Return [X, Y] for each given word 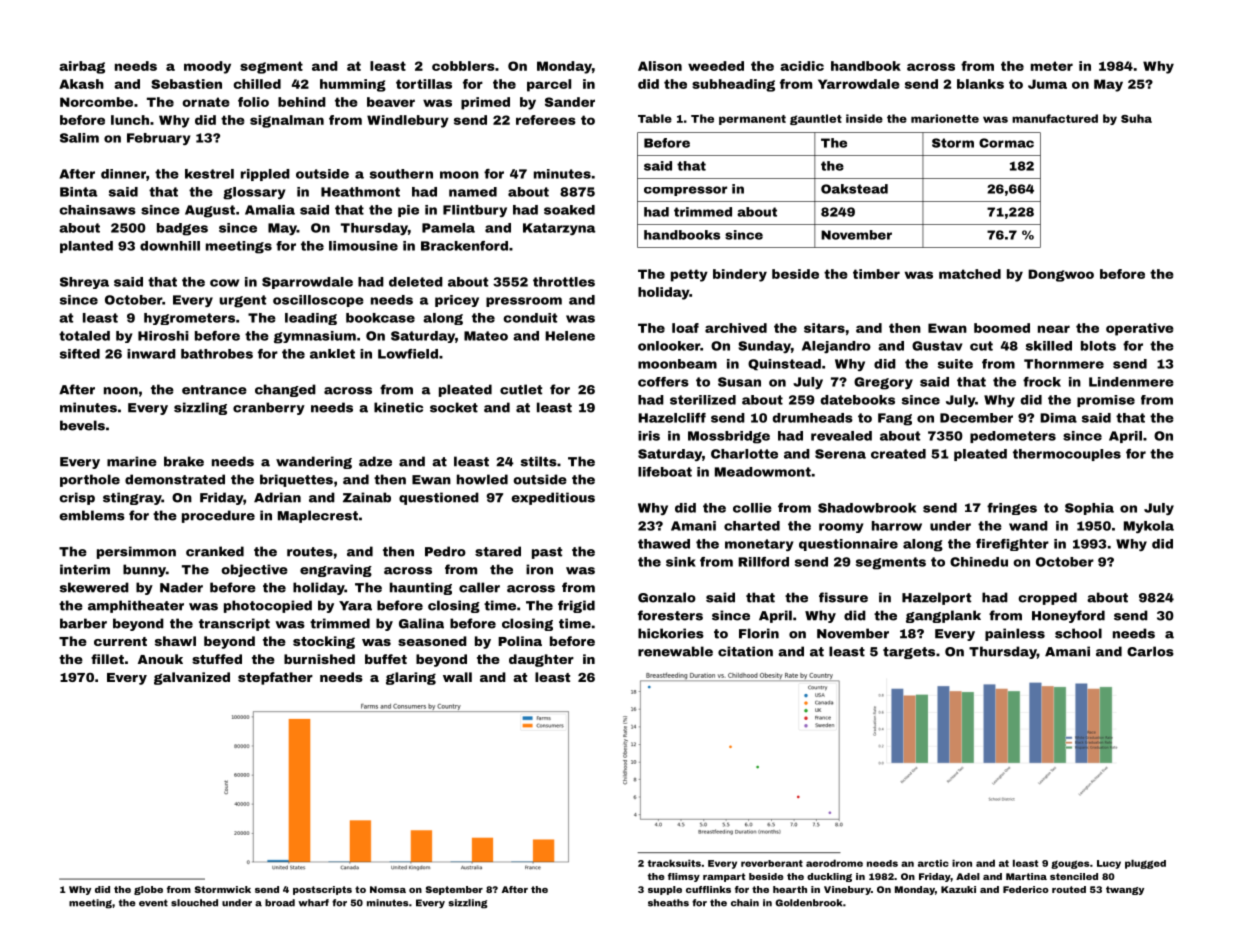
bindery [740, 275]
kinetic [398, 407]
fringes [1012, 509]
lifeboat [665, 472]
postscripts [322, 890]
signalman [287, 121]
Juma [1047, 84]
